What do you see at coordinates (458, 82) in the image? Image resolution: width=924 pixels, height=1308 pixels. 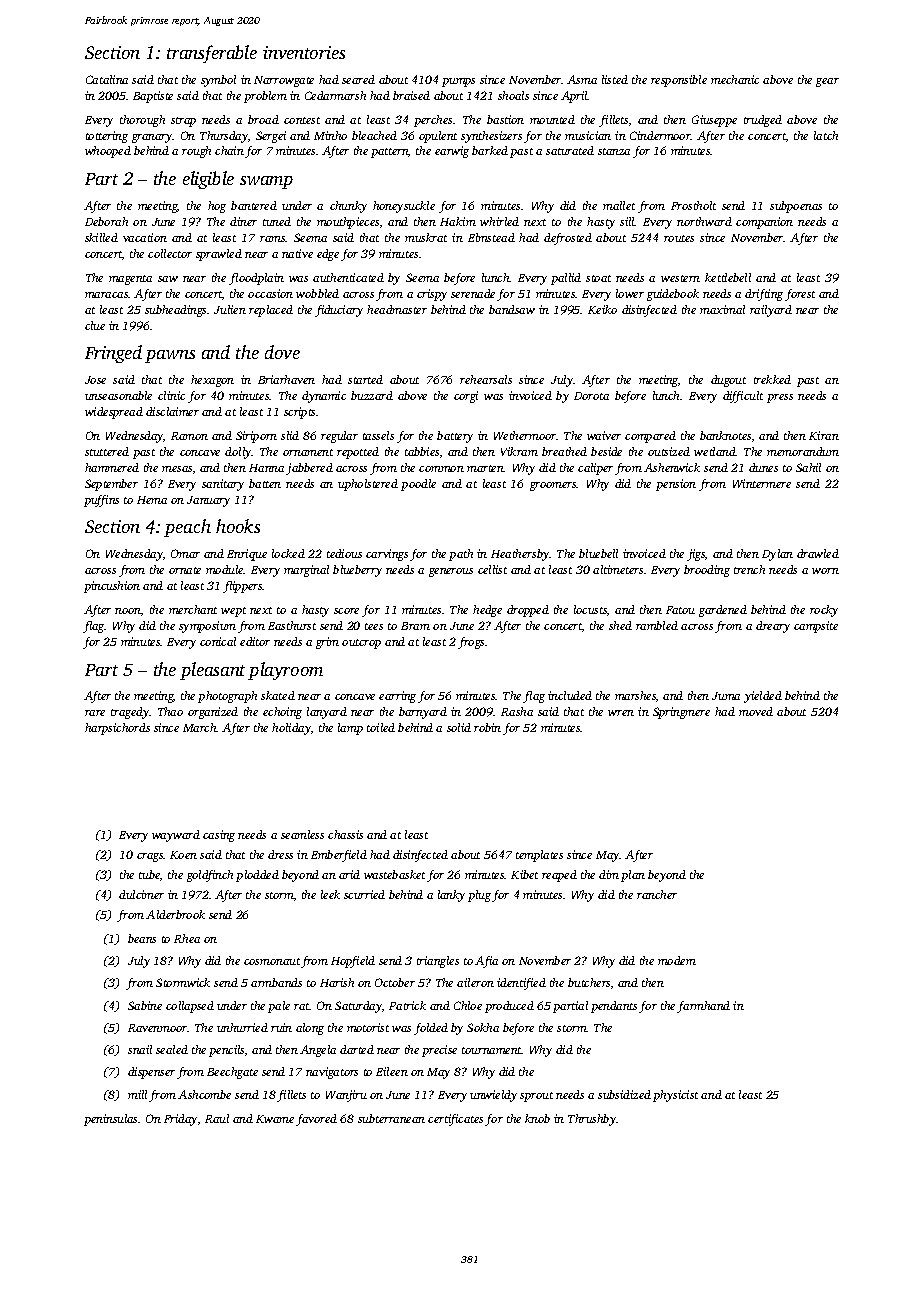 I see `pumps` at bounding box center [458, 82].
